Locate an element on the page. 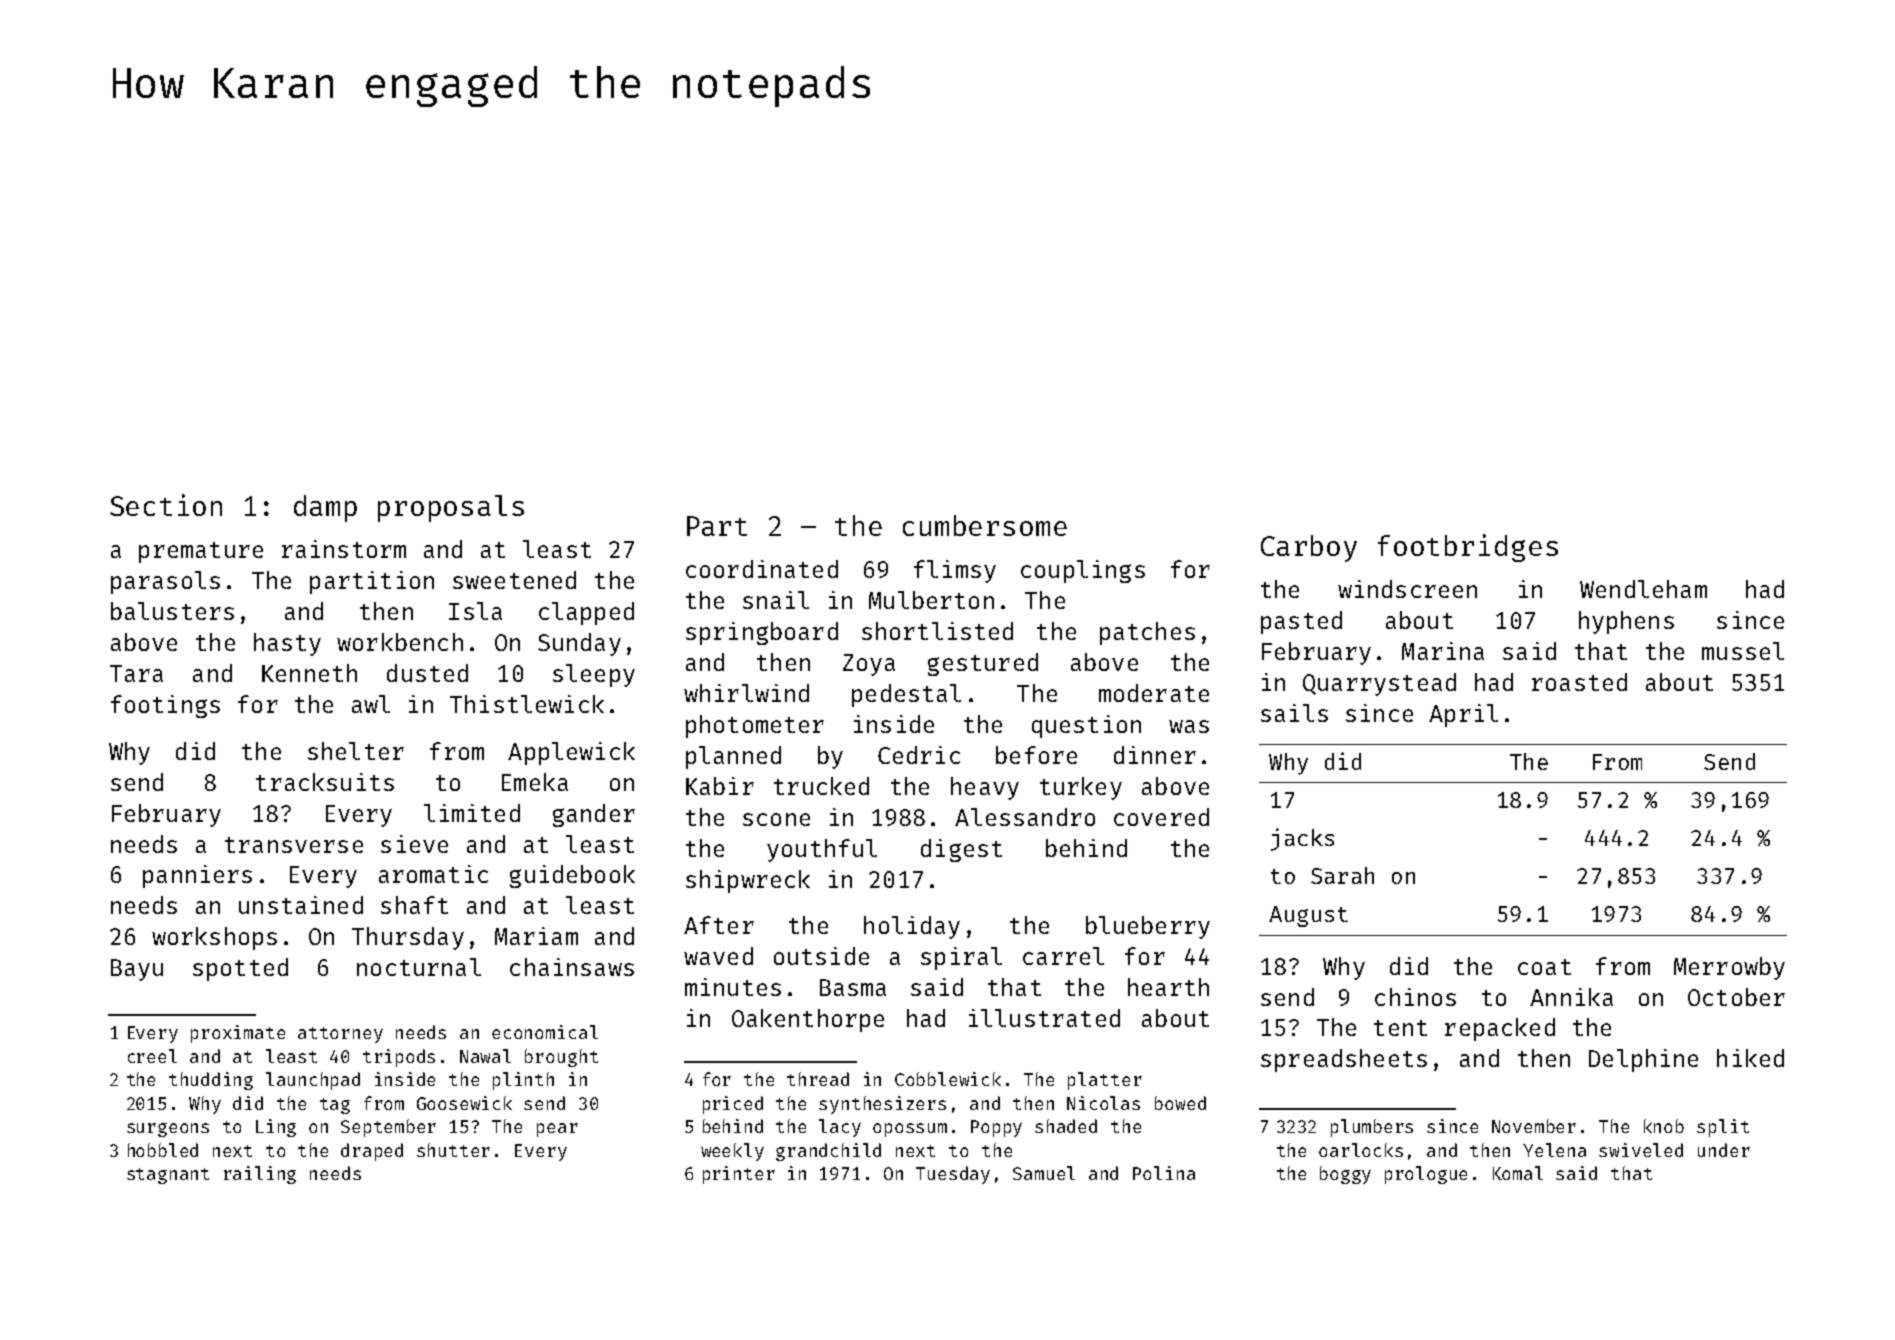  roasted is located at coordinates (1579, 682).
